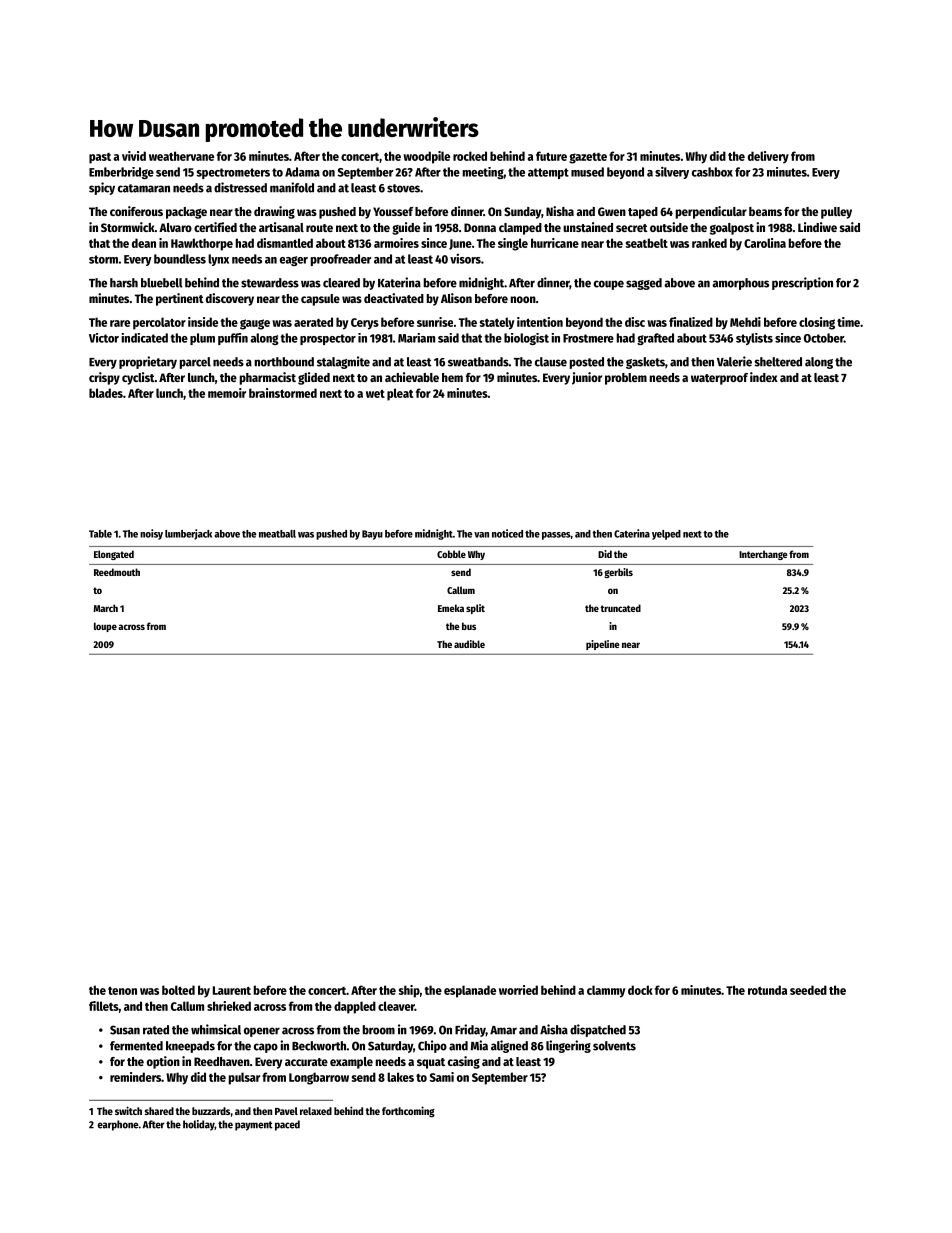 Image resolution: width=952 pixels, height=1233 pixels. I want to click on Susan, so click(125, 1030).
